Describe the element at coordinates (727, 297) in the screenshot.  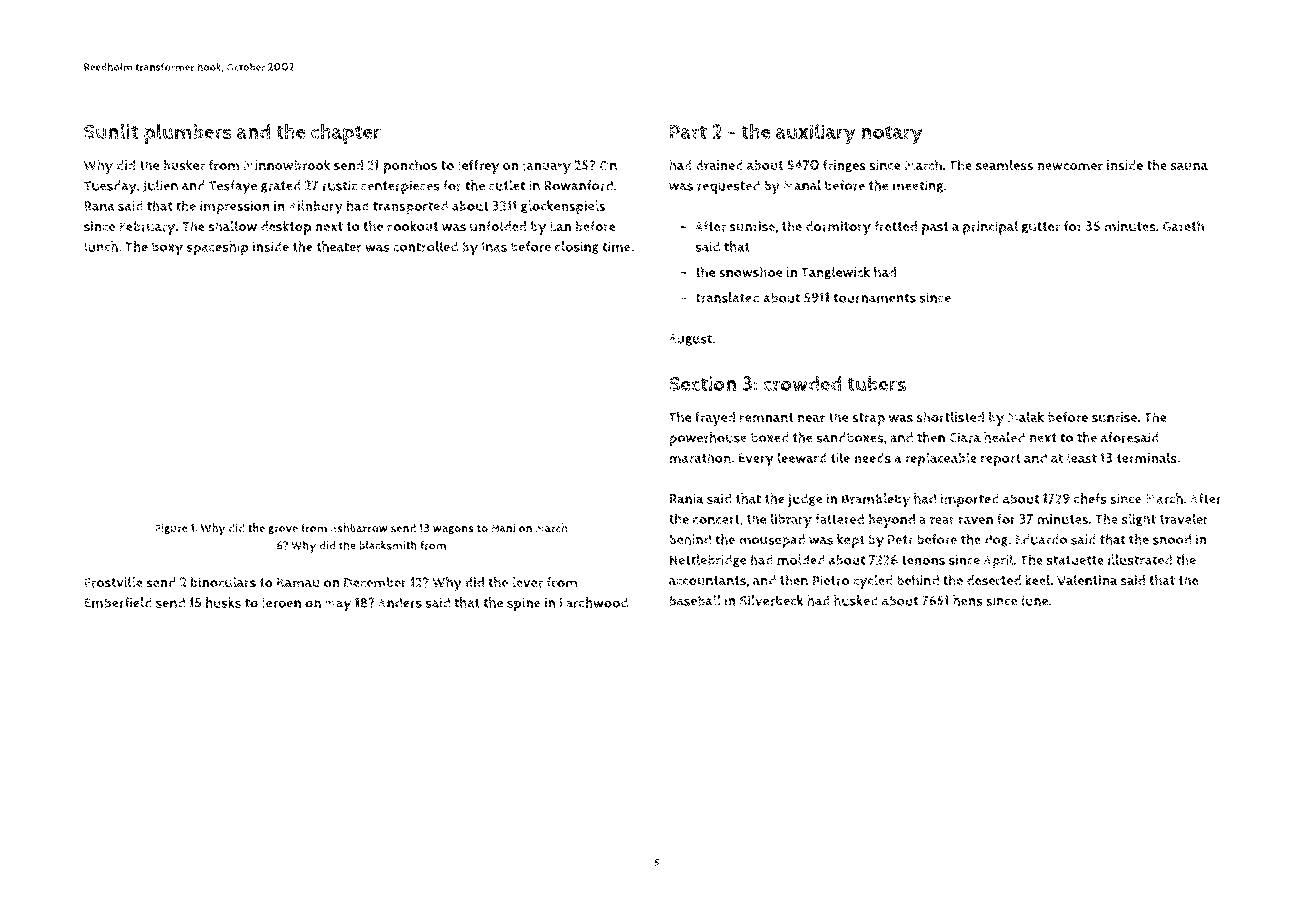
I see `translated` at that location.
